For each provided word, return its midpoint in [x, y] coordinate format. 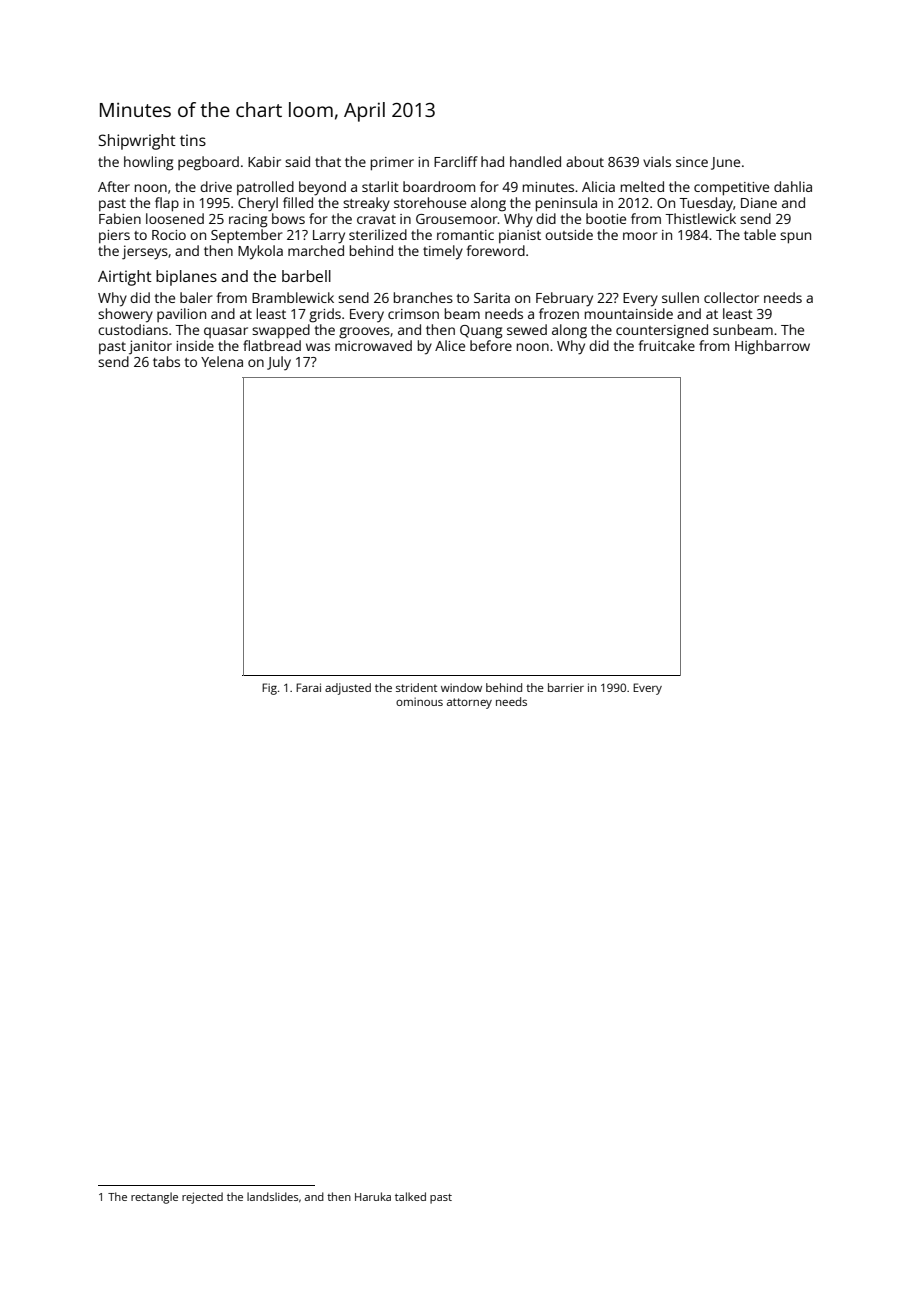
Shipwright [137, 142]
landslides [272, 1196]
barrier [566, 687]
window [461, 687]
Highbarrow [772, 347]
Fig [269, 689]
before [491, 345]
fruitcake [666, 345]
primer [392, 164]
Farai [308, 687]
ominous [419, 701]
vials [657, 161]
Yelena [222, 361]
